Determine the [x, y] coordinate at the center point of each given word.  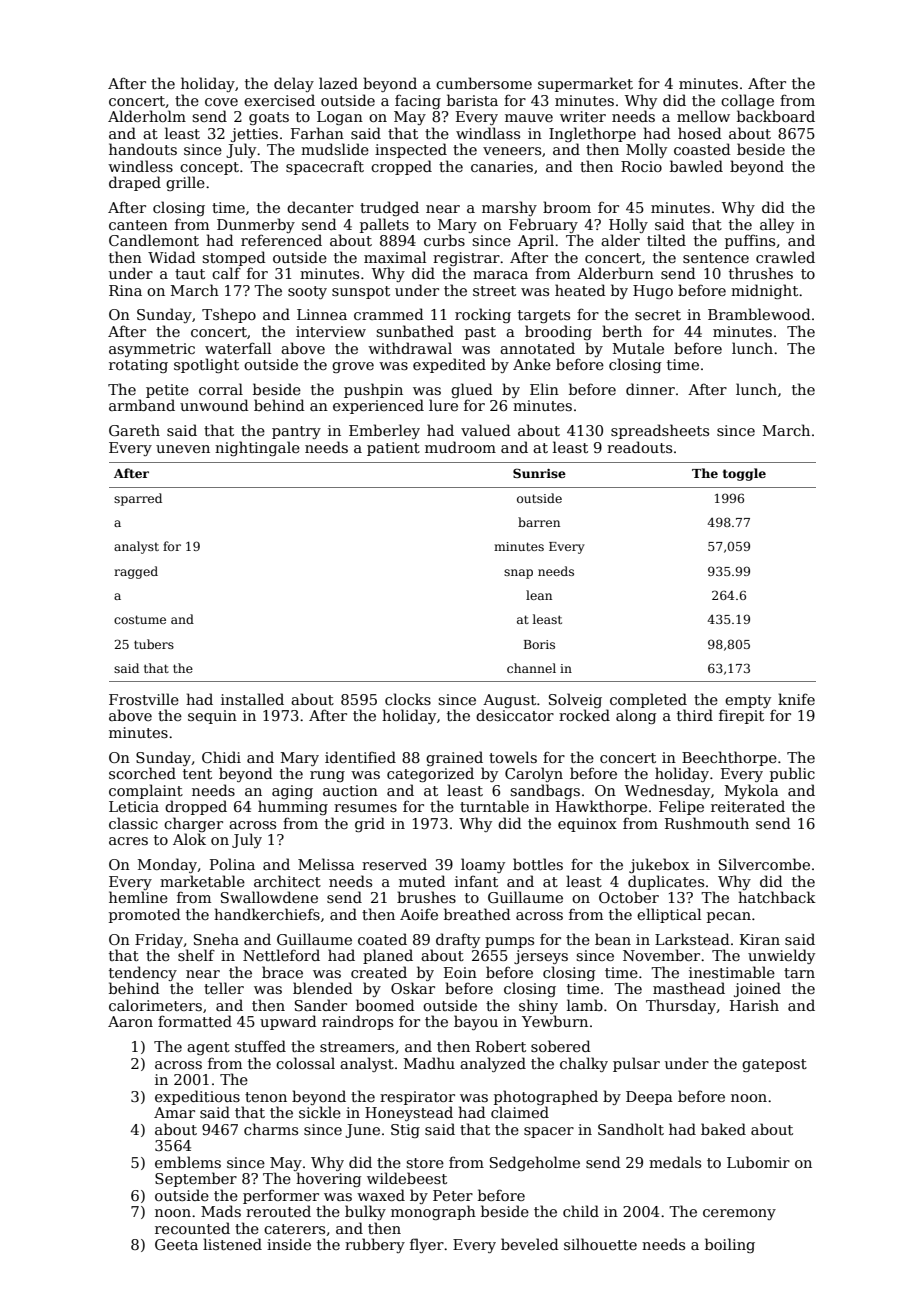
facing [418, 101]
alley [777, 225]
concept [209, 168]
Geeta [176, 1244]
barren [539, 522]
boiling [730, 1245]
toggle [744, 474]
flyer [427, 1245]
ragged [136, 572]
